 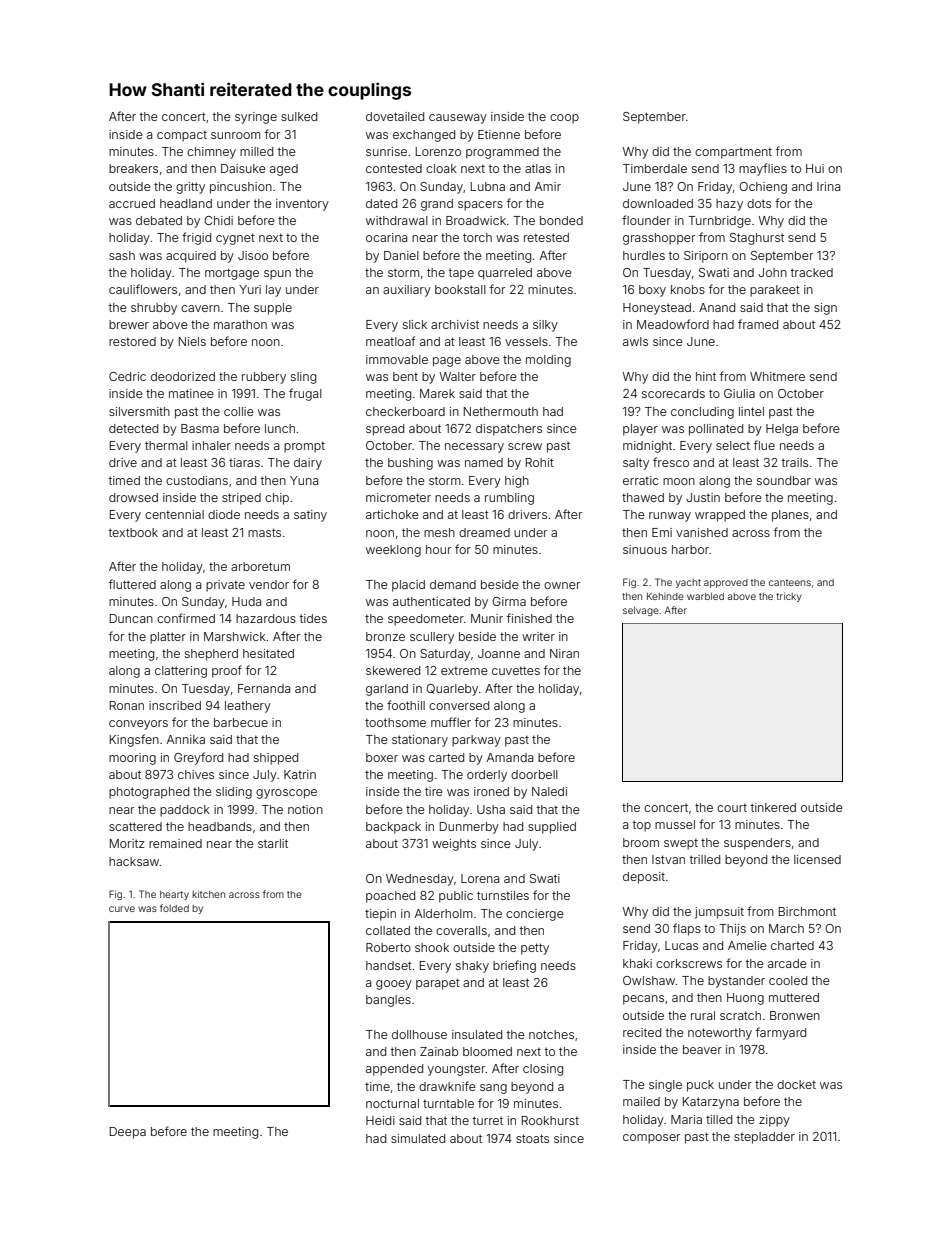 I want to click on tiepin, so click(x=380, y=915).
